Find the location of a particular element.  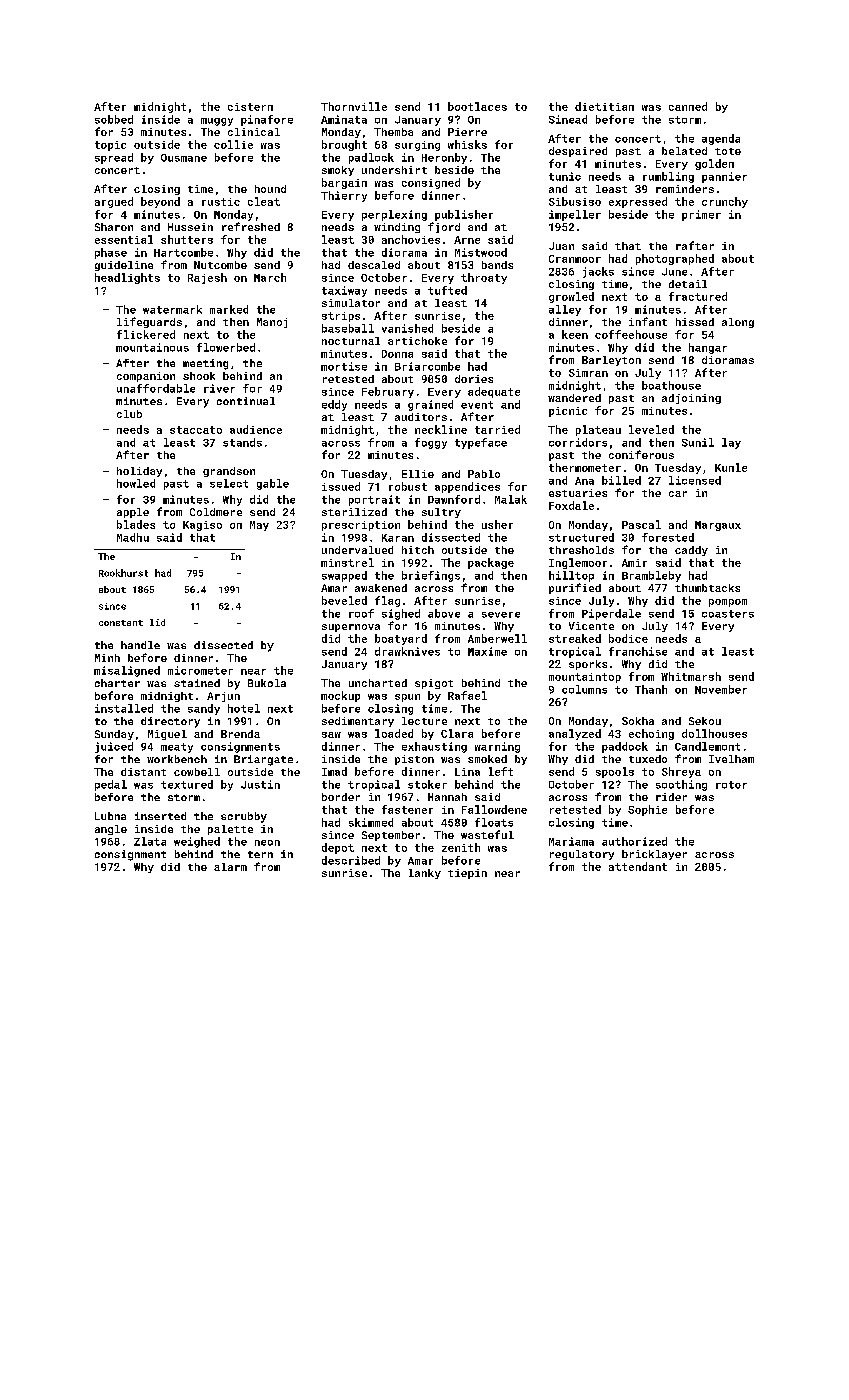

Thornville is located at coordinates (354, 106).
